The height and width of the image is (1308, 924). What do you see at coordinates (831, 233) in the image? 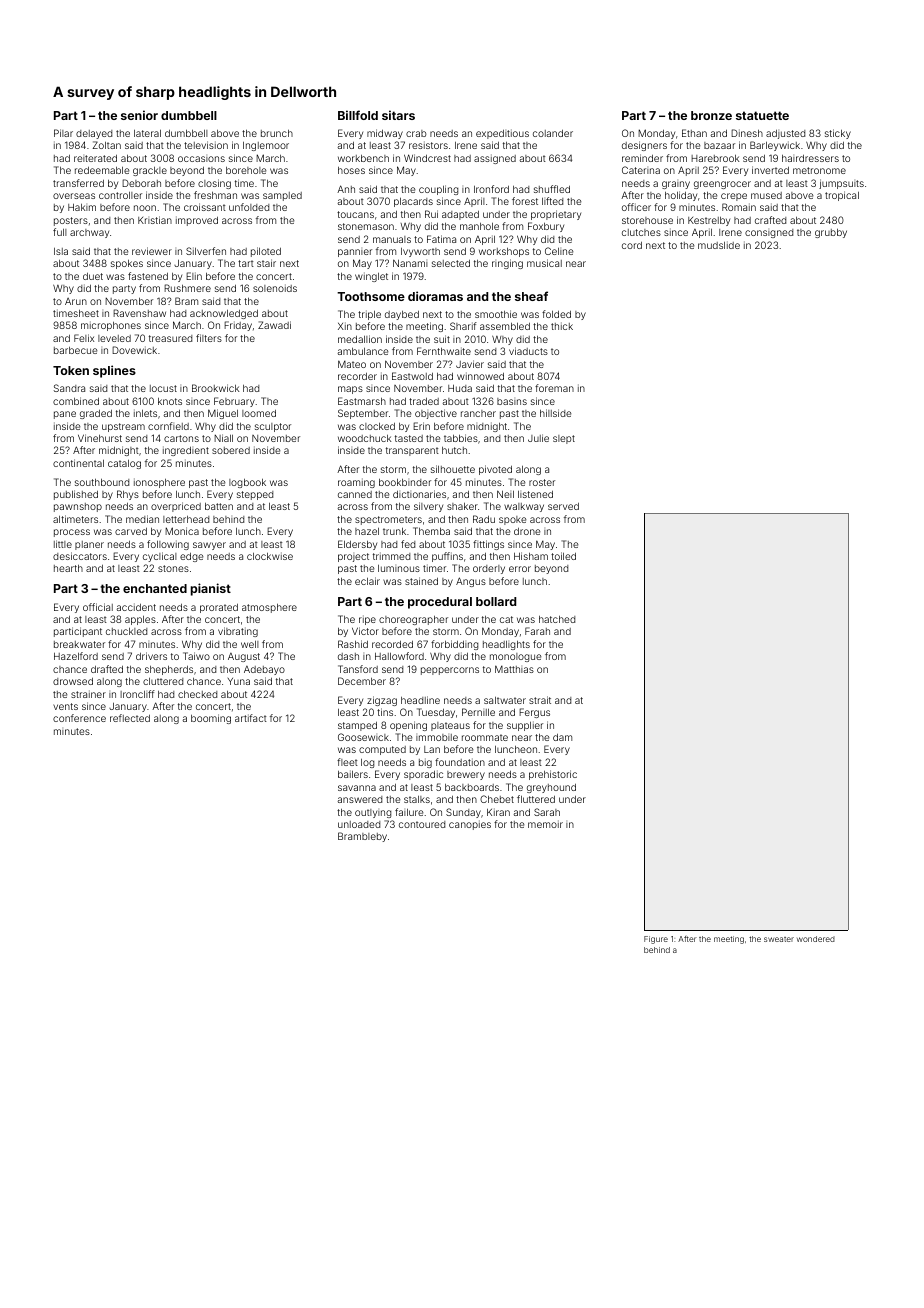
I see `grubby` at bounding box center [831, 233].
